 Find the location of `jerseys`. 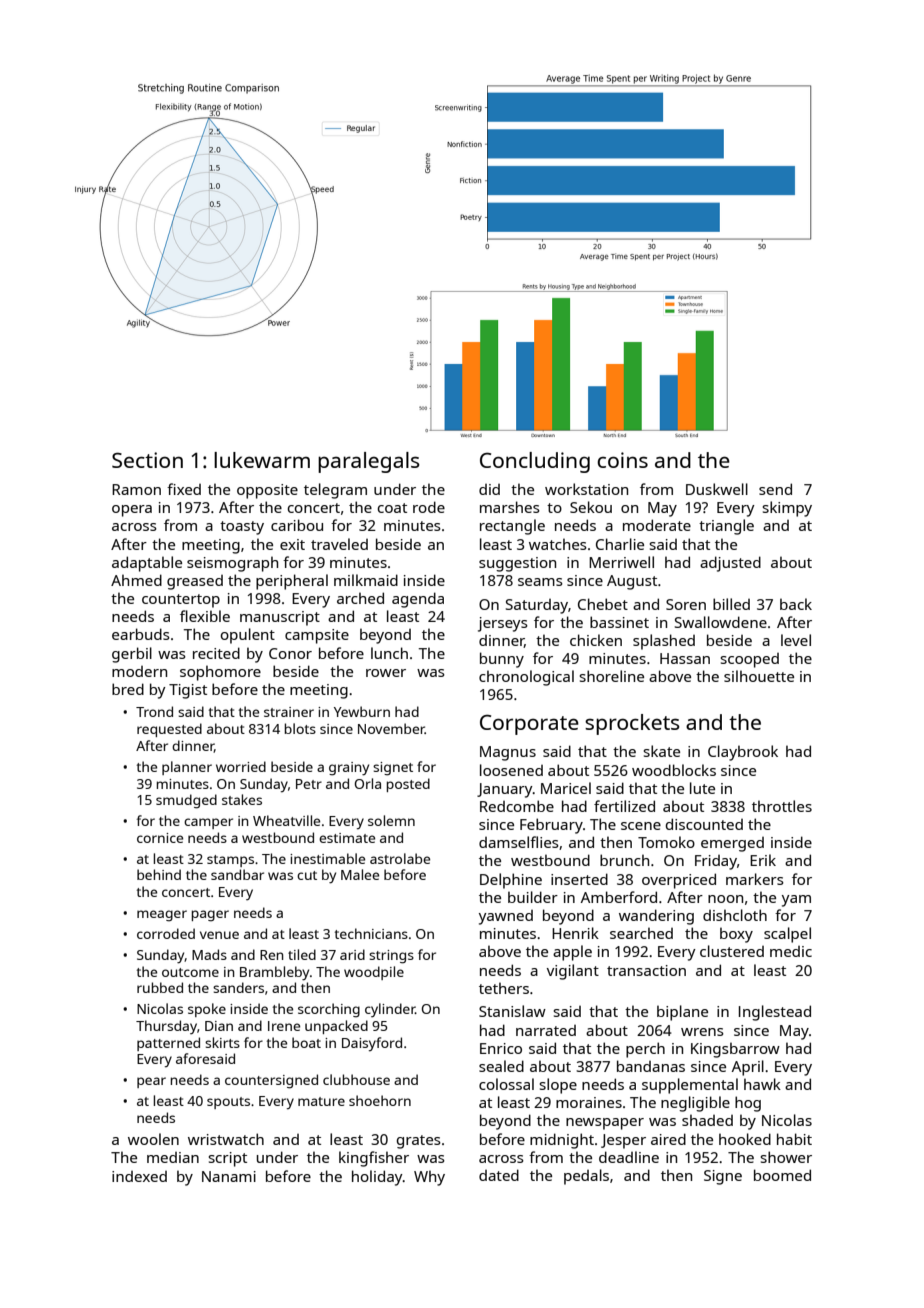

jerseys is located at coordinates (503, 624).
